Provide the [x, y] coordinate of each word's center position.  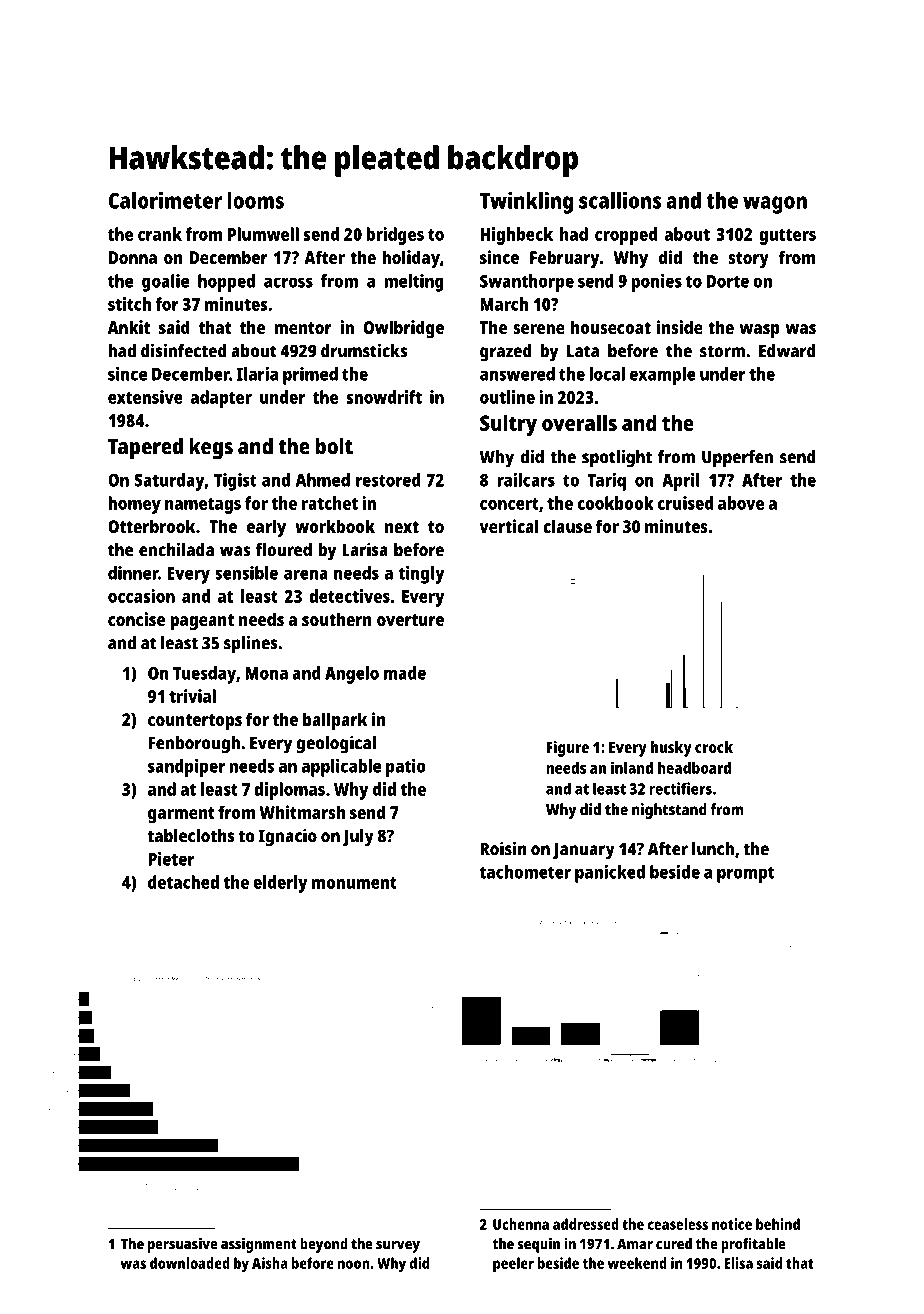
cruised [685, 503]
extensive [145, 397]
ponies [656, 283]
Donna [133, 257]
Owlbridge [404, 329]
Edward [787, 351]
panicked [610, 874]
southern [337, 619]
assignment [259, 1245]
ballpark [335, 721]
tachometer [525, 872]
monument [354, 883]
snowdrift [384, 397]
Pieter [171, 859]
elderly [280, 884]
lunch [713, 849]
